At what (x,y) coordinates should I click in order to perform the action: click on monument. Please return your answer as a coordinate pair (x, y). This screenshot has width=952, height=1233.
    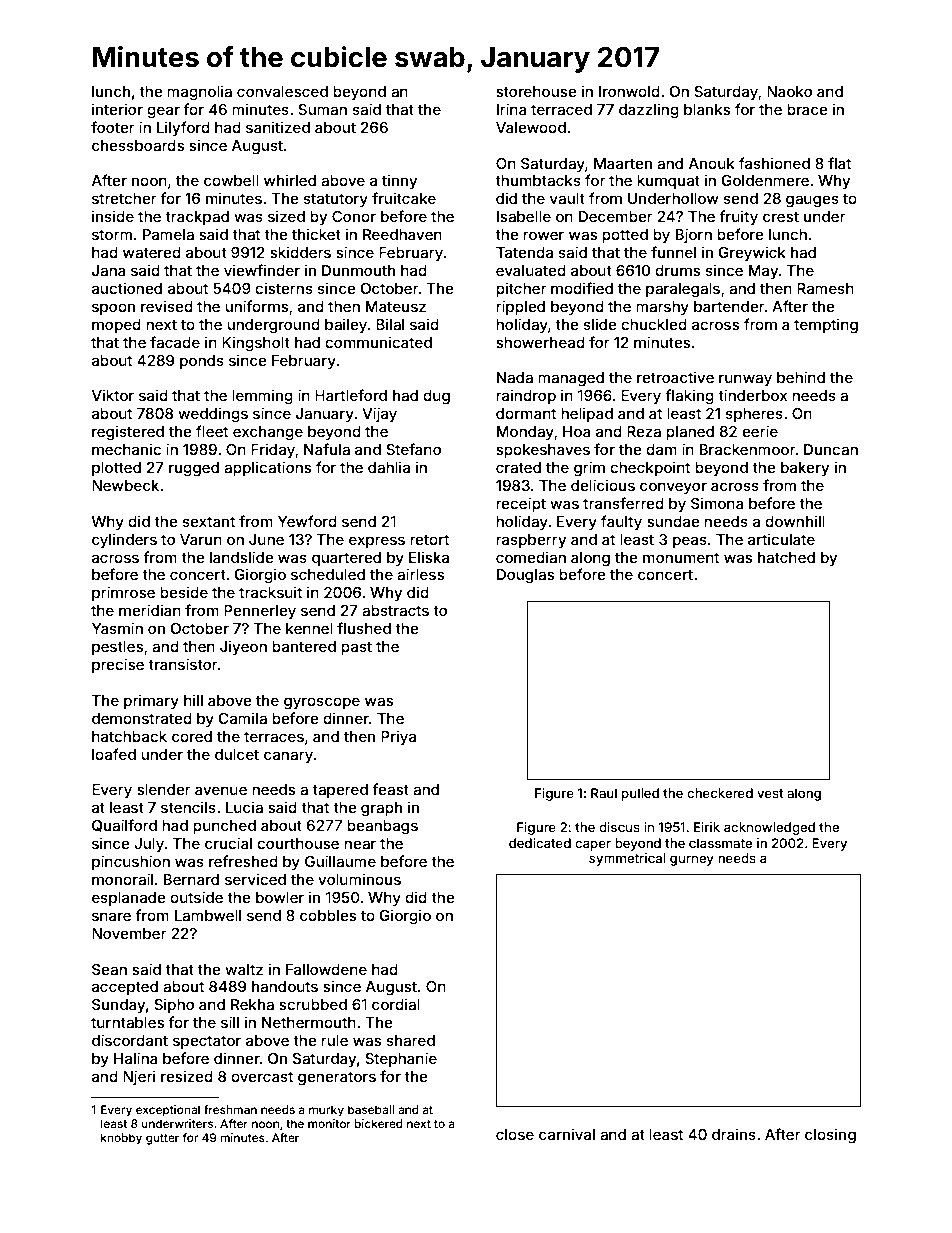
    Looking at the image, I should click on (681, 557).
